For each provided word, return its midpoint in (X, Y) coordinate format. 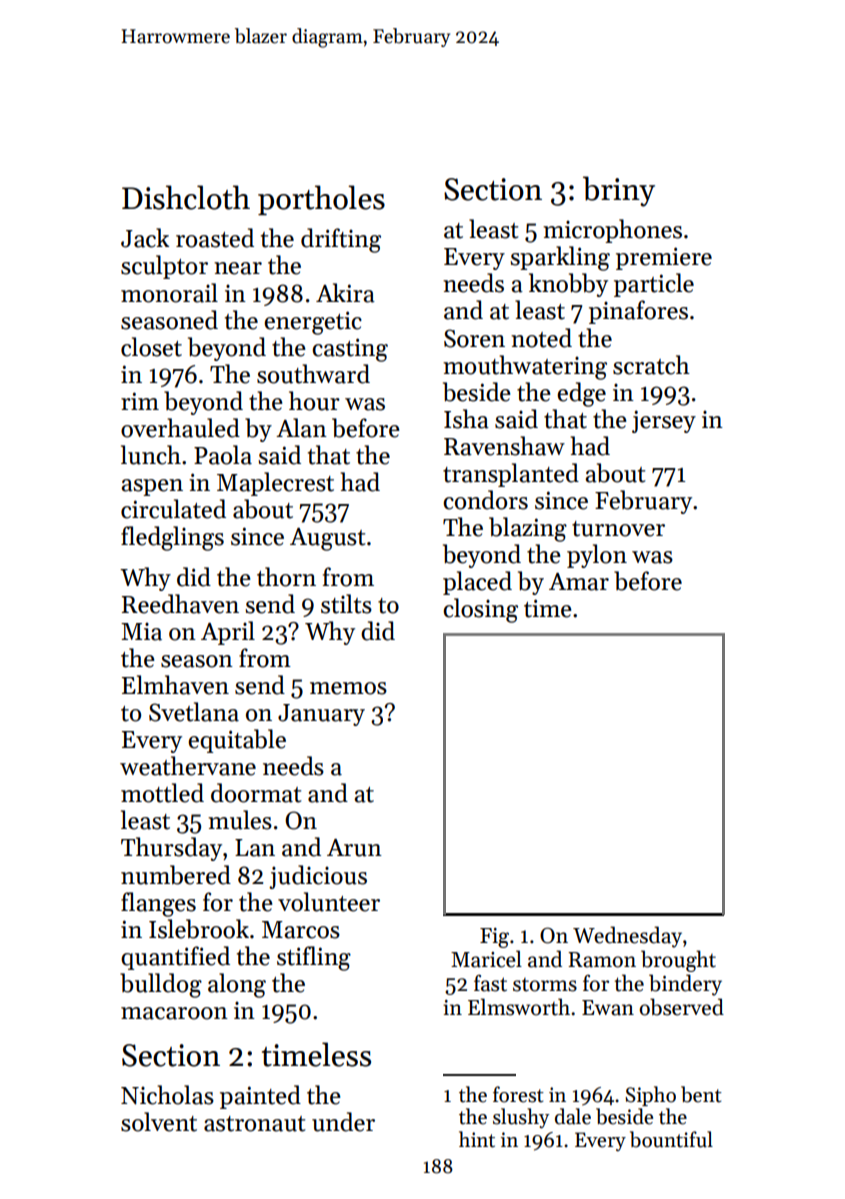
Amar (579, 582)
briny (619, 191)
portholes (321, 200)
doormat (256, 793)
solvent (159, 1122)
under (343, 1122)
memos (348, 688)
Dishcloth (186, 197)
